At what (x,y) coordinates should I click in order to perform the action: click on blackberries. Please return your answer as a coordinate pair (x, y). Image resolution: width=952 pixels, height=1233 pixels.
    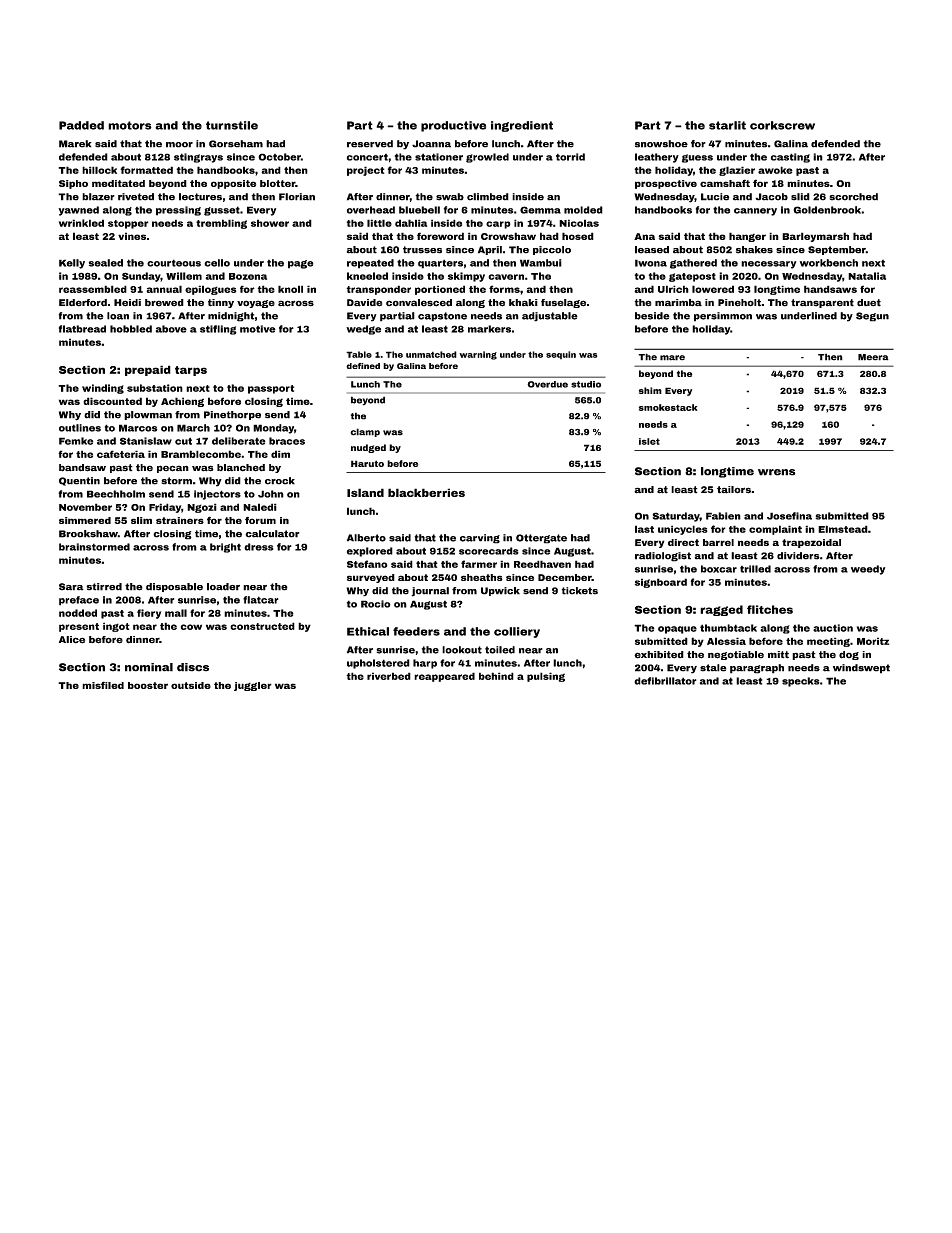
    Looking at the image, I should click on (426, 492).
